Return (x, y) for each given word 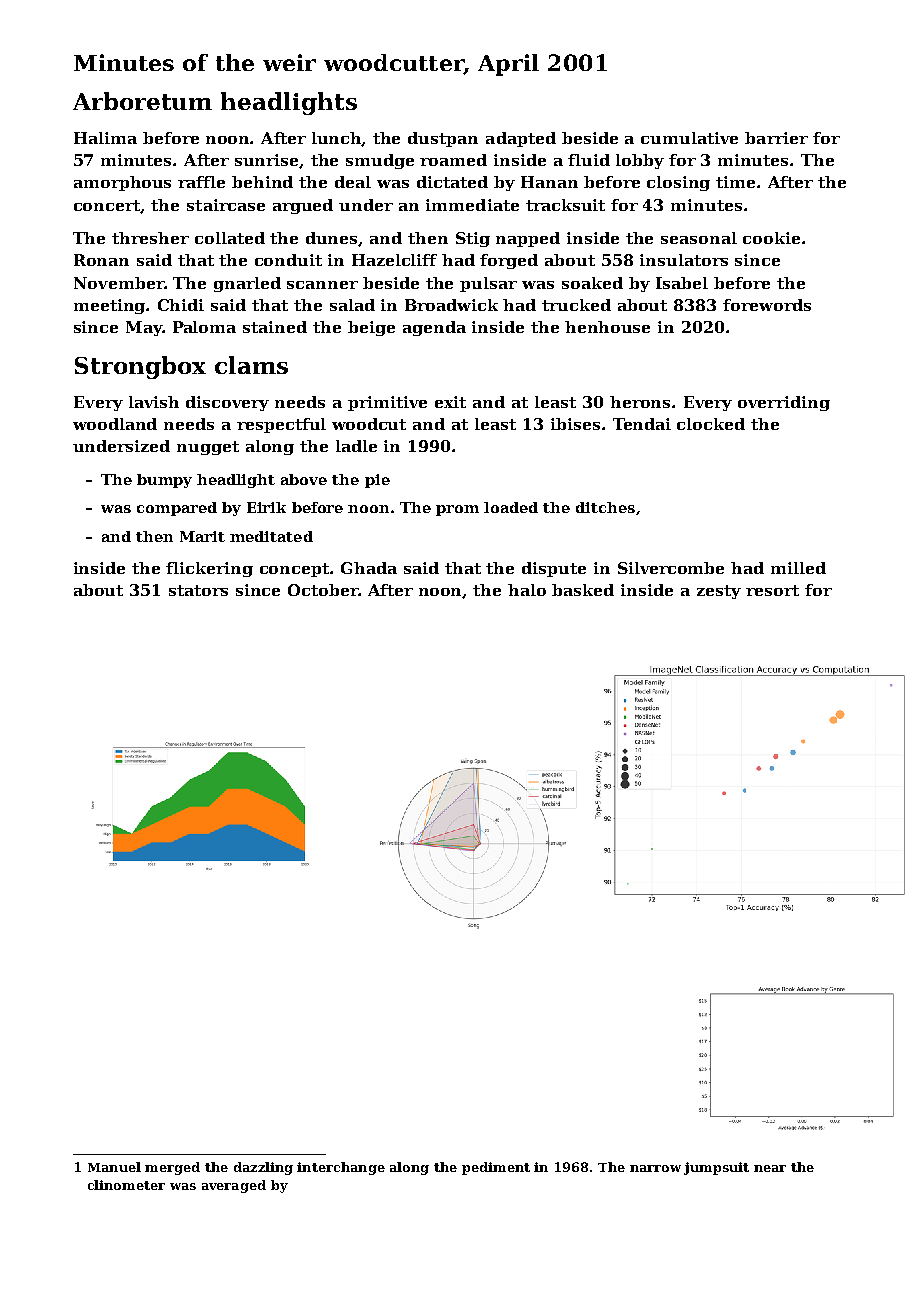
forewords (767, 305)
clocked (711, 424)
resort (772, 590)
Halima (105, 138)
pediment (496, 1168)
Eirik (266, 507)
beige (371, 328)
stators (198, 590)
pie (377, 481)
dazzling (263, 1168)
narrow (655, 1168)
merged (172, 1168)
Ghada (369, 568)
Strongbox (140, 367)
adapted (521, 139)
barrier (776, 138)
